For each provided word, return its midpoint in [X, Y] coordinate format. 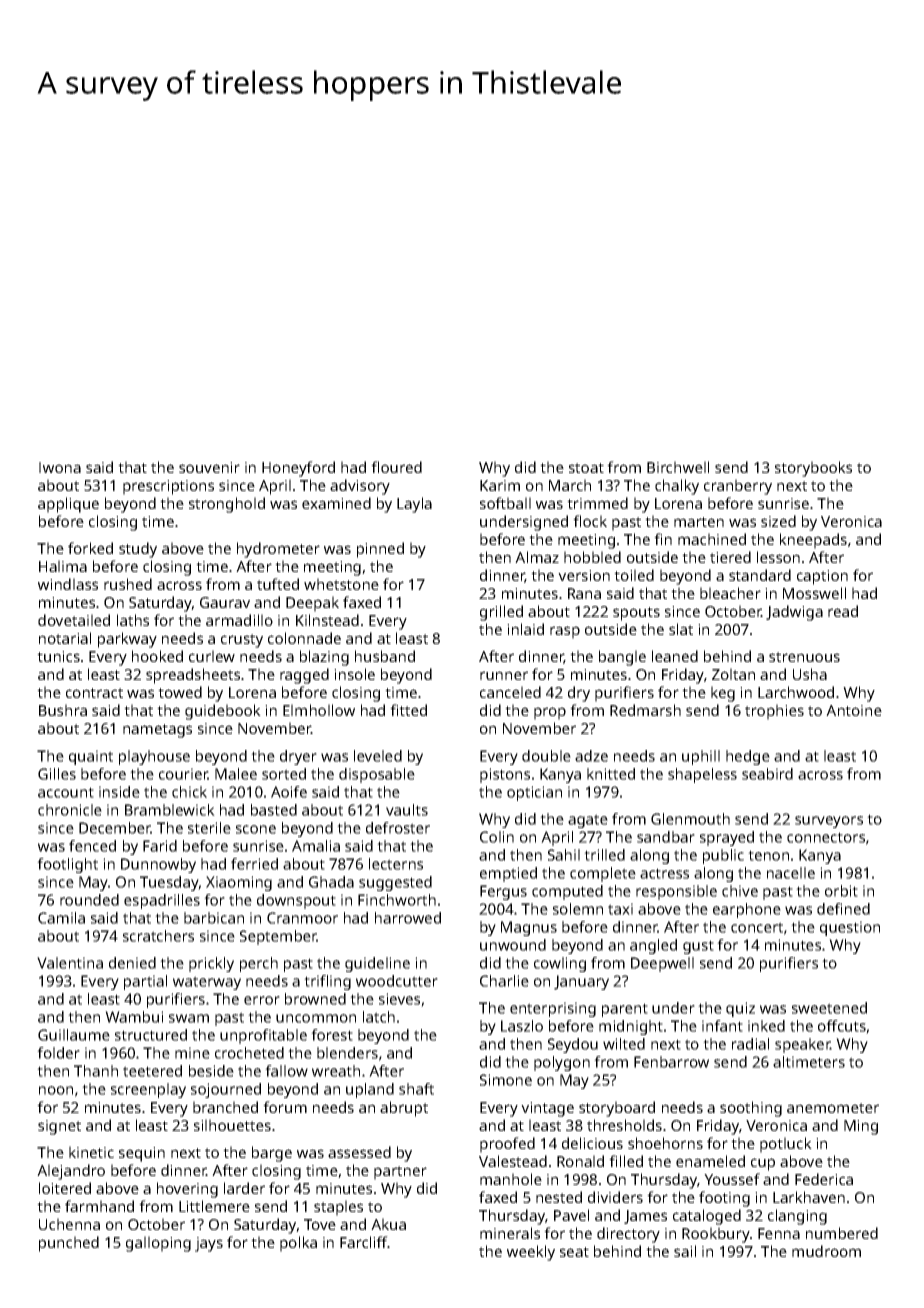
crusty [242, 641]
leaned [675, 656]
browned [315, 999]
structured [151, 1035]
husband [385, 656]
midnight [631, 1027]
